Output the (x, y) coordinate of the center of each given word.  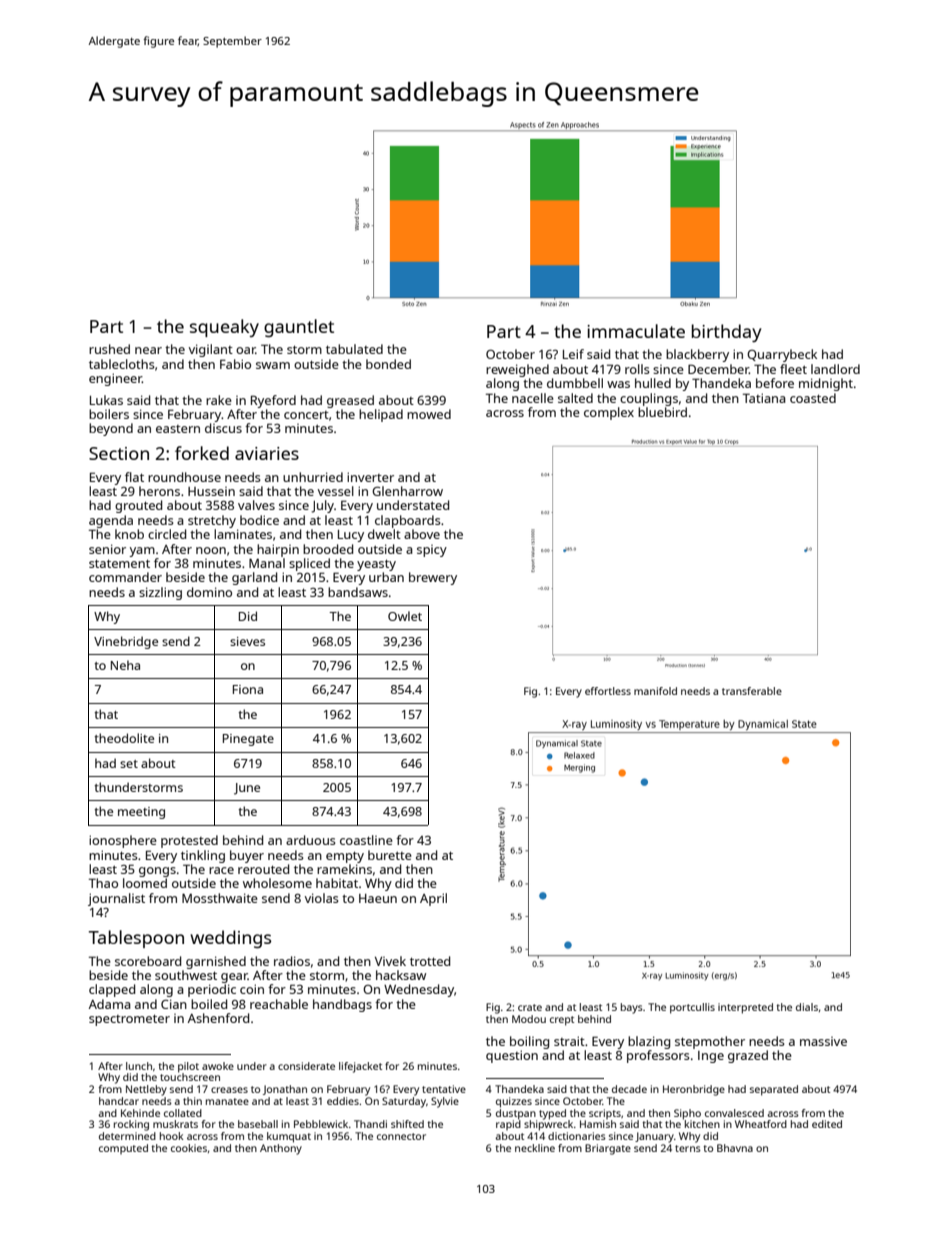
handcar (119, 1101)
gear (234, 978)
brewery (433, 578)
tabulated (354, 349)
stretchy (212, 521)
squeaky (224, 328)
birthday (726, 333)
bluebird (662, 412)
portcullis (692, 1008)
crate (530, 1007)
